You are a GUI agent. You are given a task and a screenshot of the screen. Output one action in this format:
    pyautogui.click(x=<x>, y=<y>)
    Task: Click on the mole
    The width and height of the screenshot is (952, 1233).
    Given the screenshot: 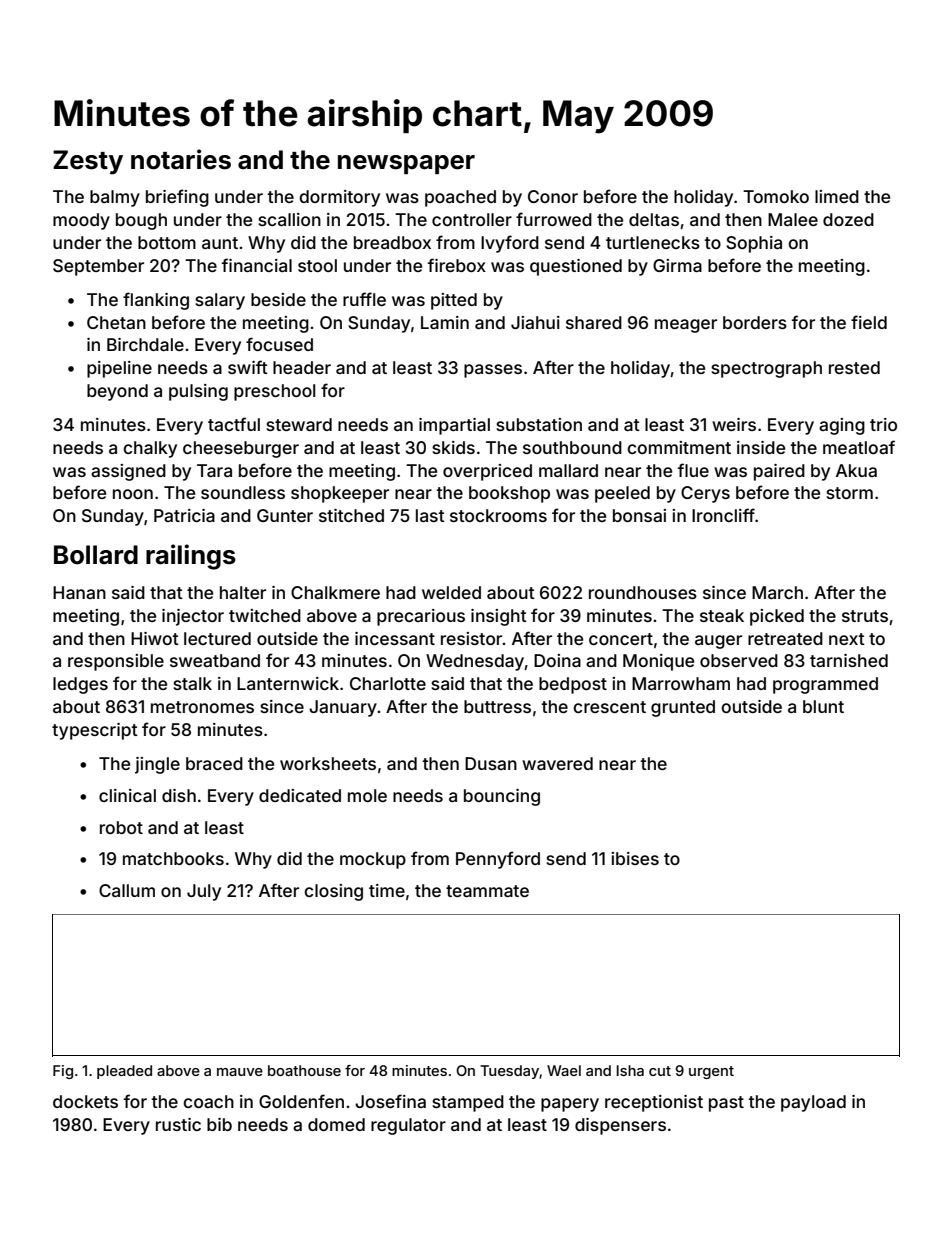 What is the action you would take?
    pyautogui.click(x=367, y=795)
